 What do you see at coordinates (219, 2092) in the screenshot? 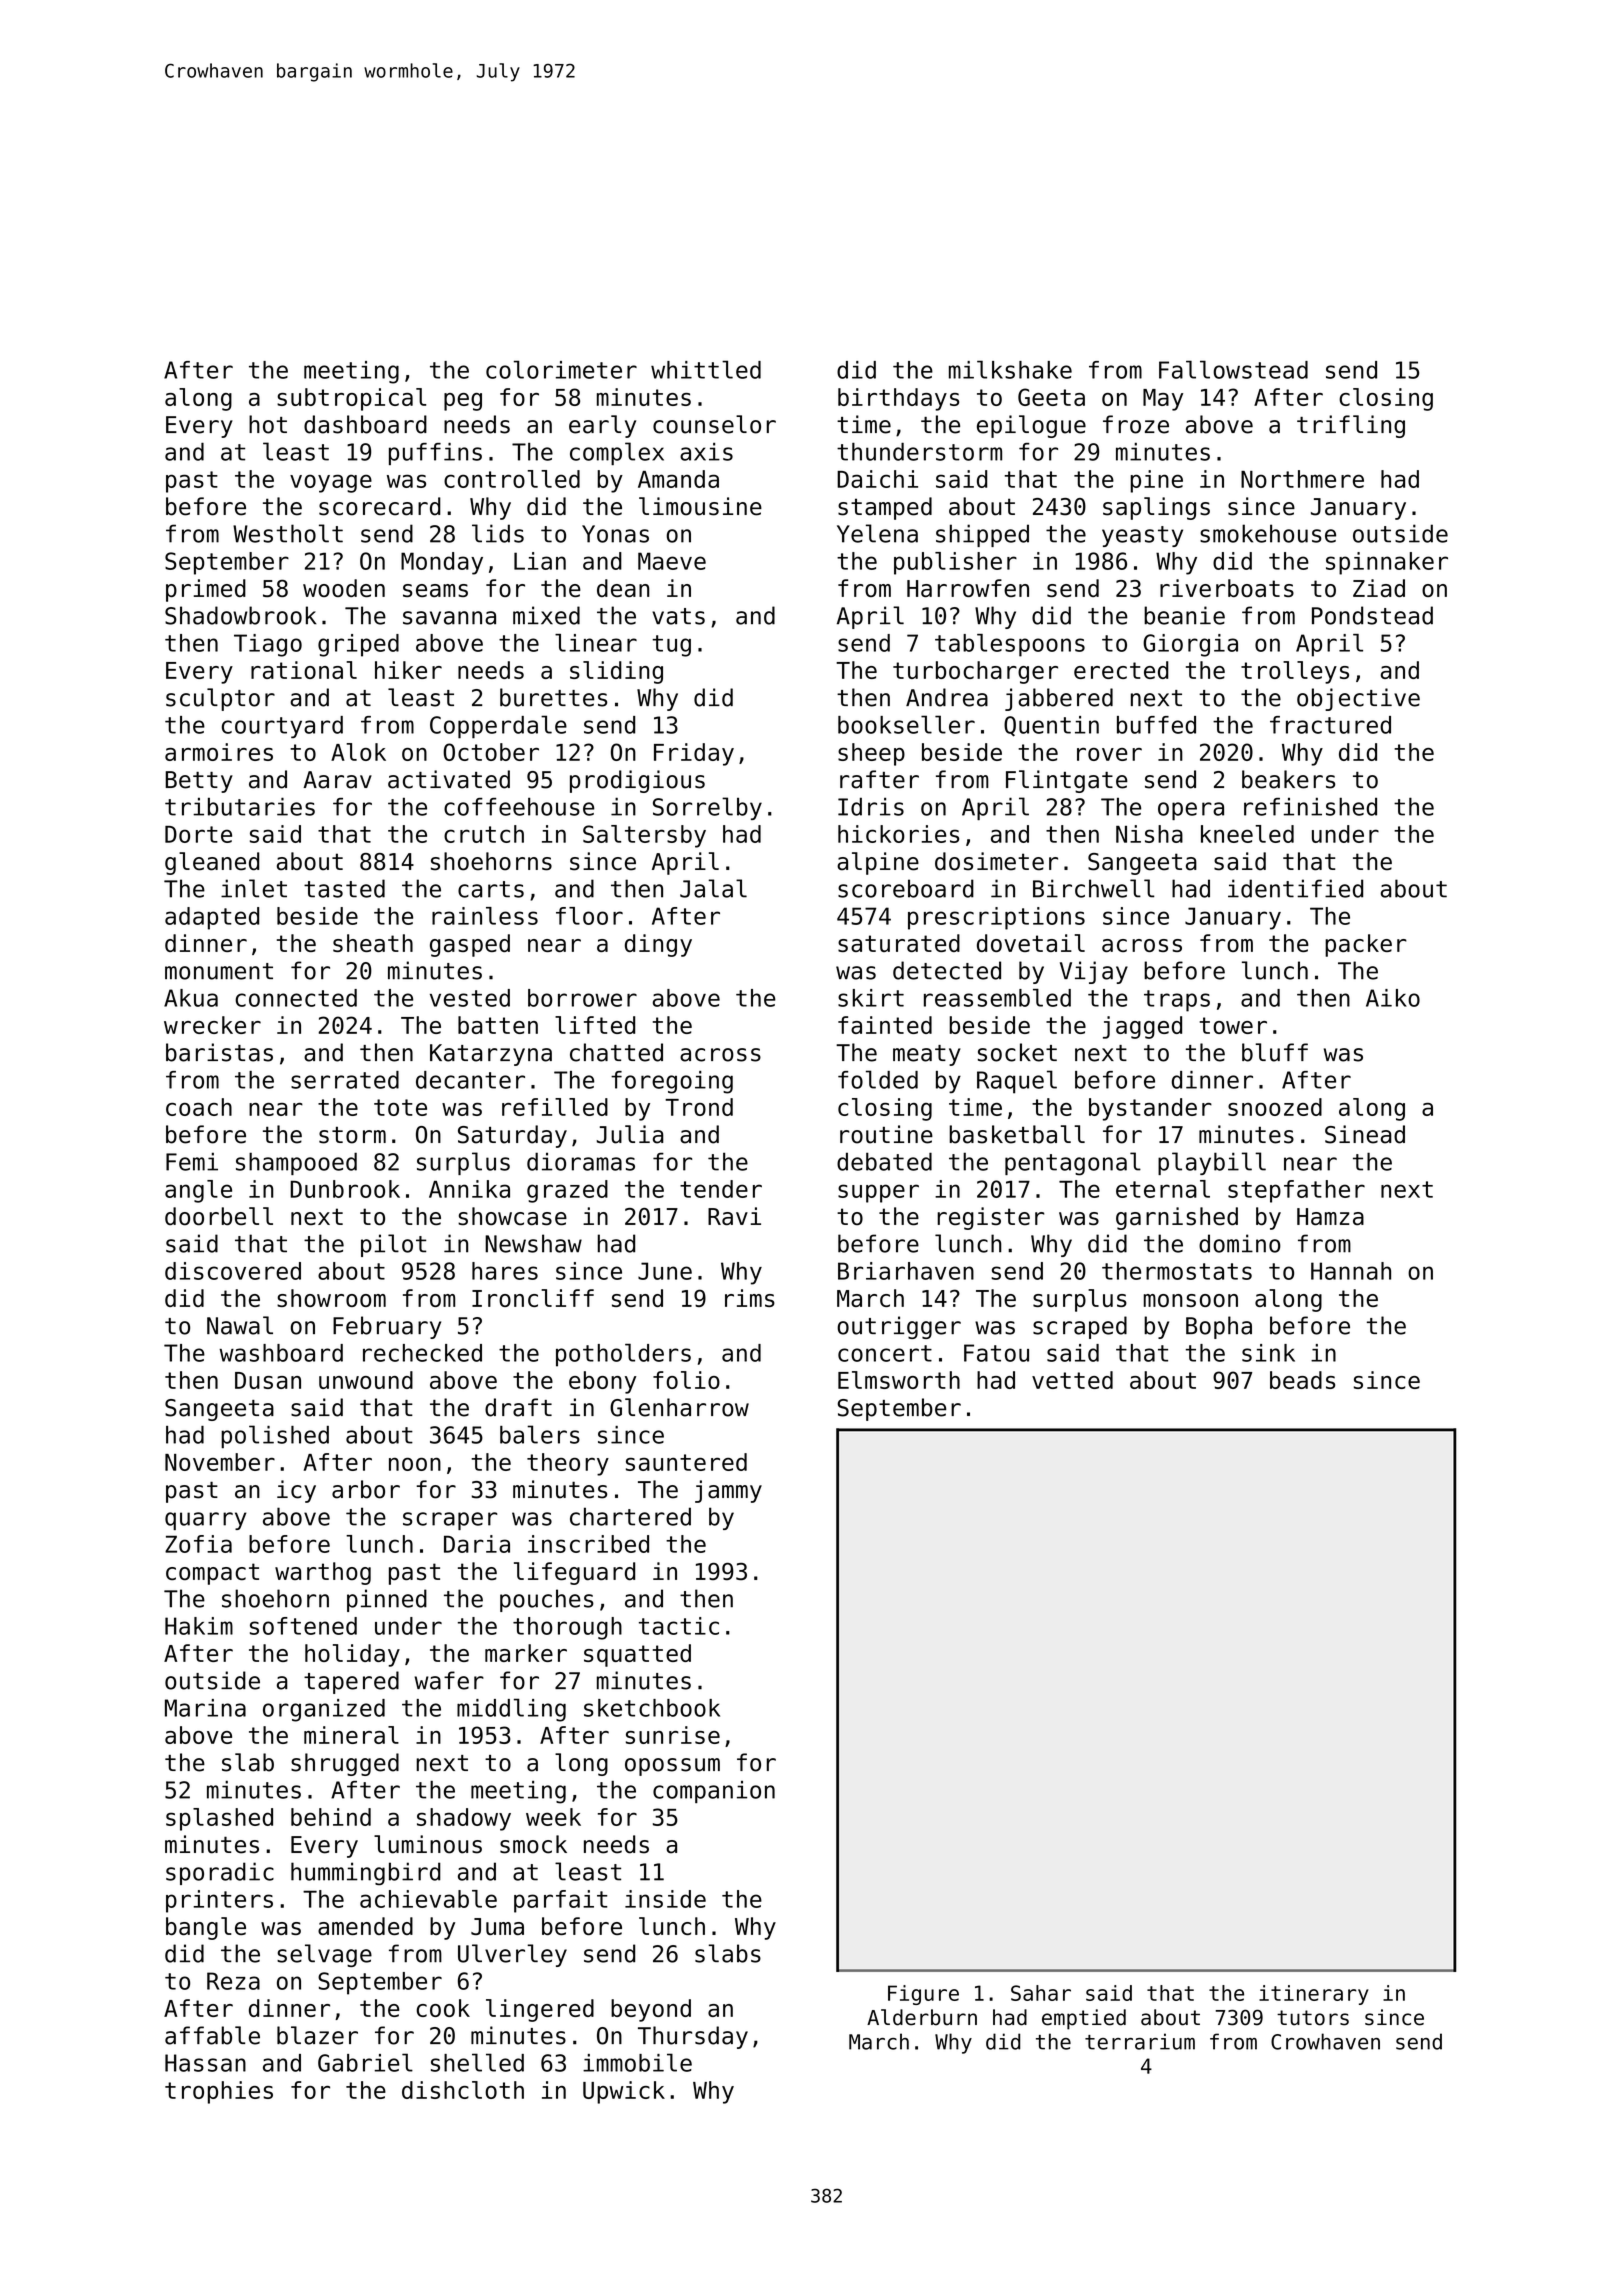
I see `trophies` at bounding box center [219, 2092].
